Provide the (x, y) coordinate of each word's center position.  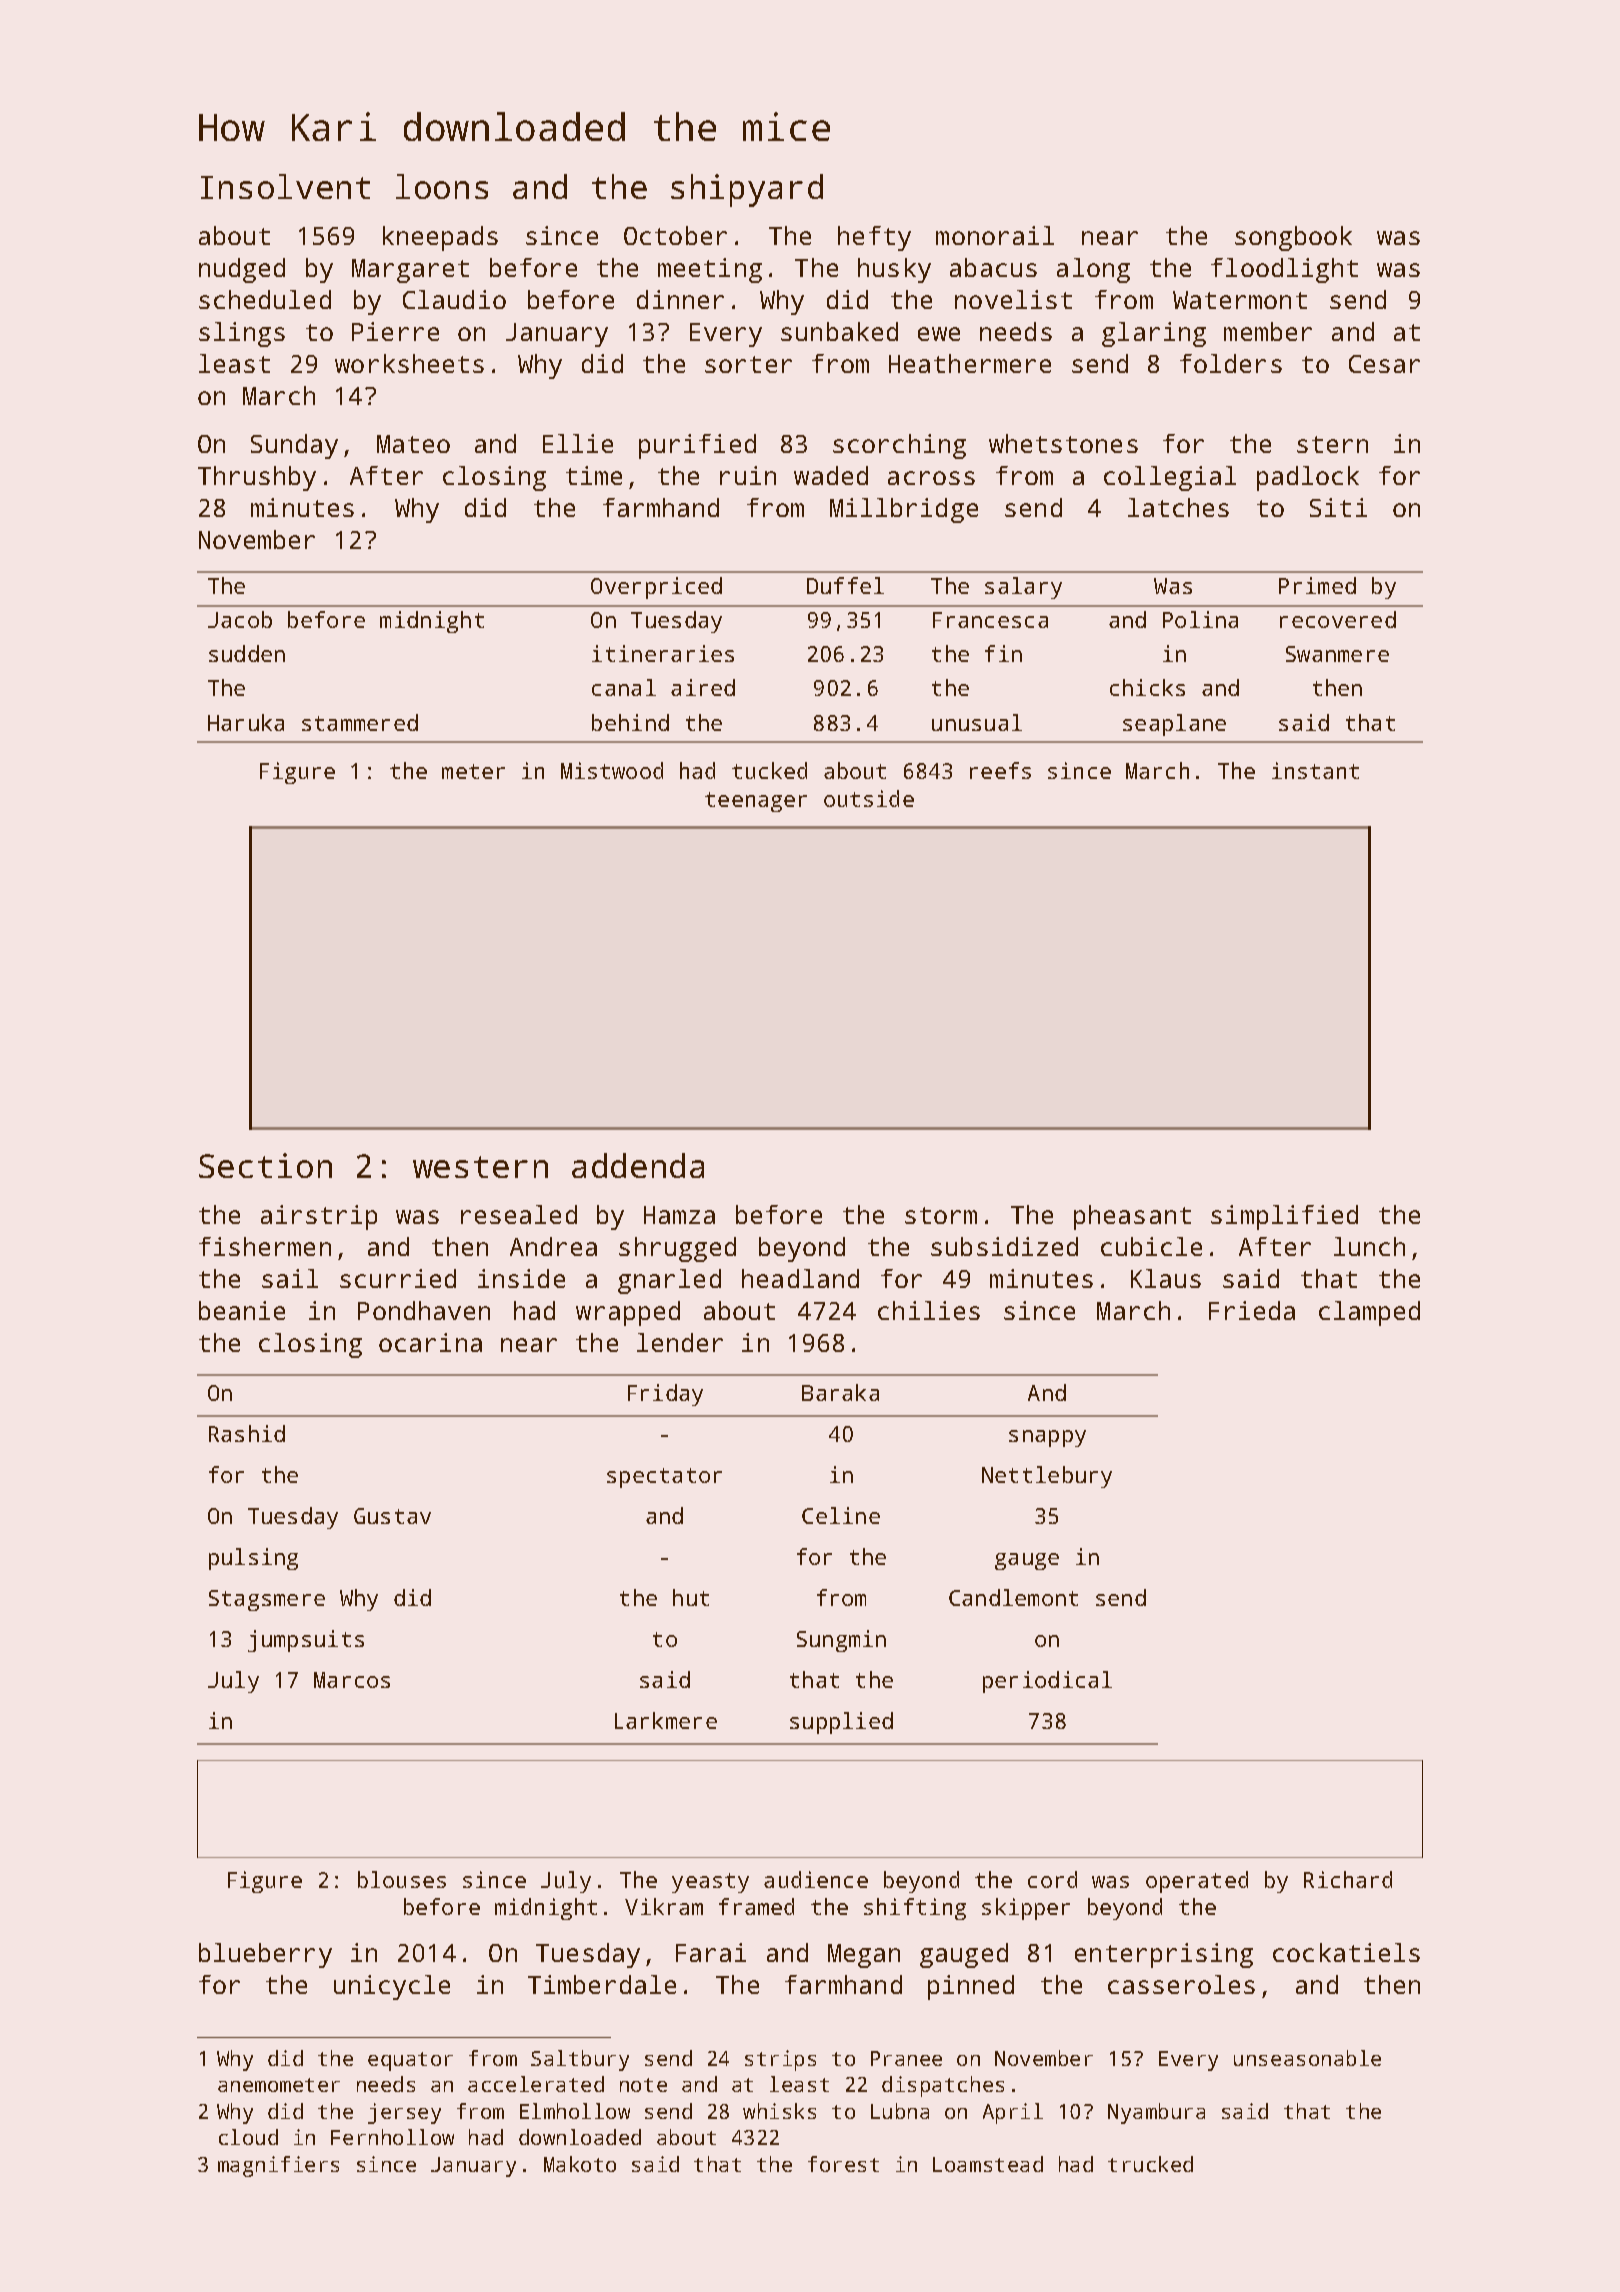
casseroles (1181, 1984)
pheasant (1132, 1217)
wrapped (628, 1313)
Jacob (240, 619)
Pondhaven (424, 1310)
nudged (242, 270)
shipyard (747, 190)
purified (697, 446)
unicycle (392, 1987)
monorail (995, 235)
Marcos (352, 1680)
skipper (1026, 1909)
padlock (1308, 478)
